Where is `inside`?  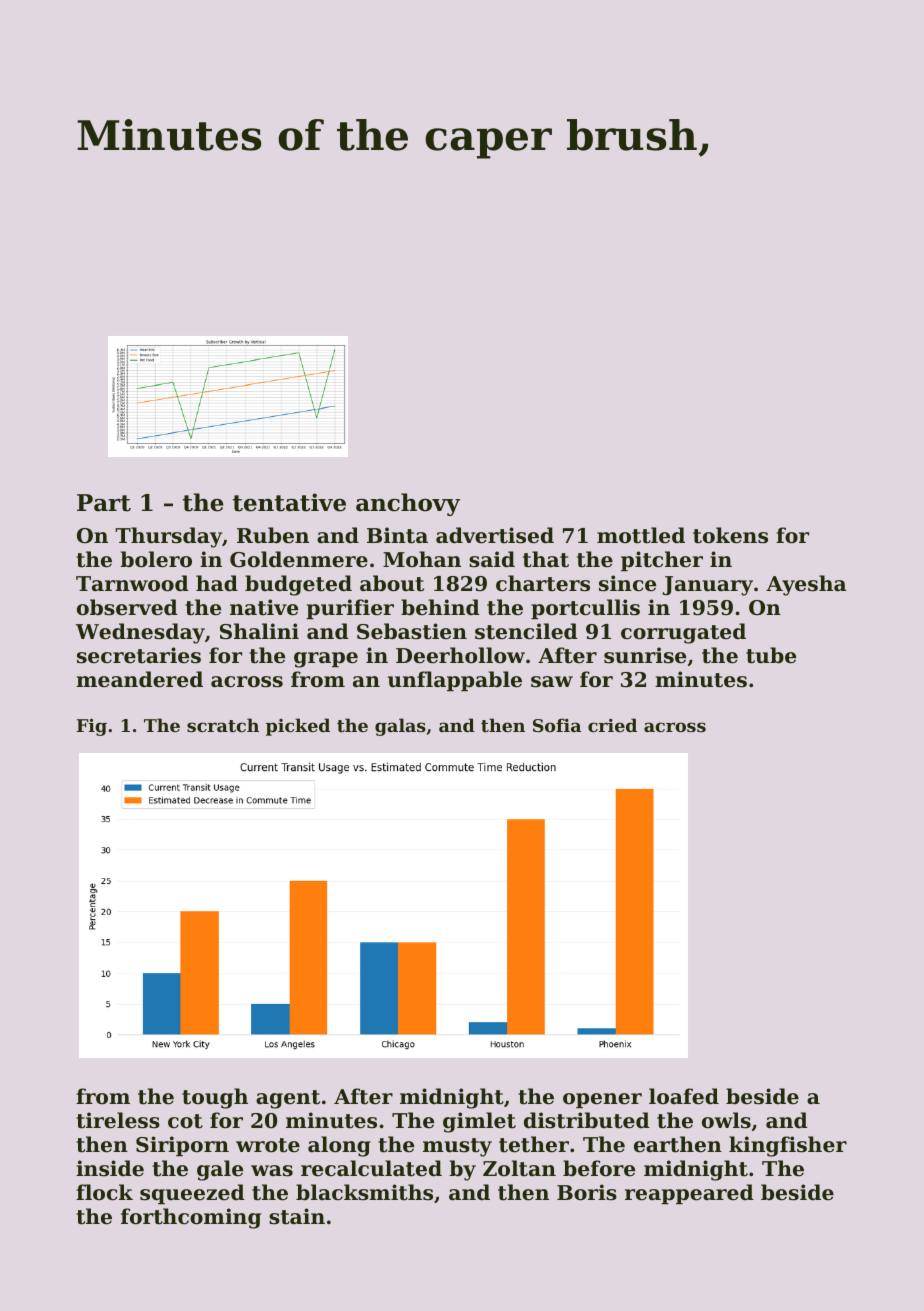
inside is located at coordinates (110, 1168).
